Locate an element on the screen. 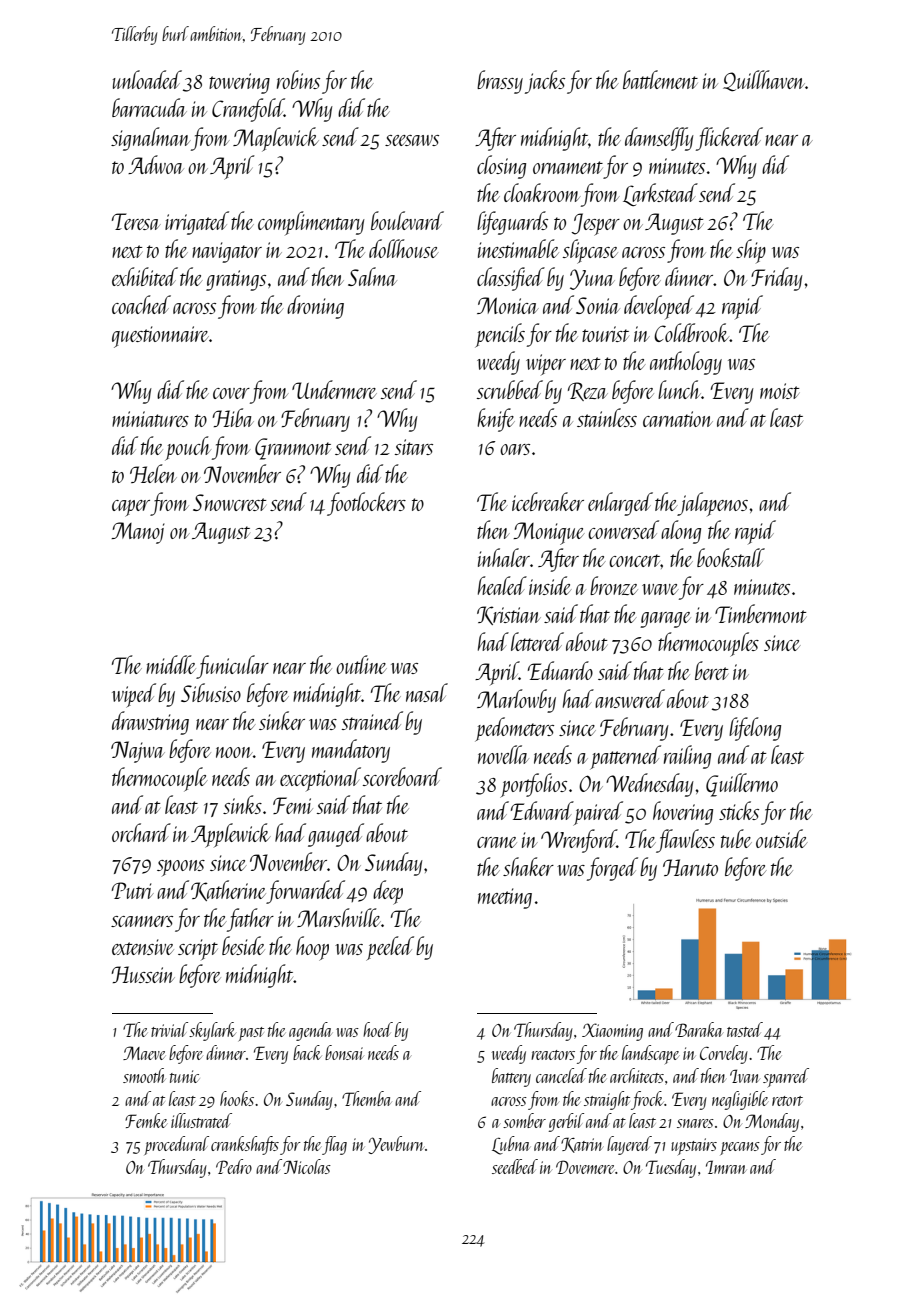 The height and width of the screenshot is (1314, 924). Pedro is located at coordinates (234, 1166).
